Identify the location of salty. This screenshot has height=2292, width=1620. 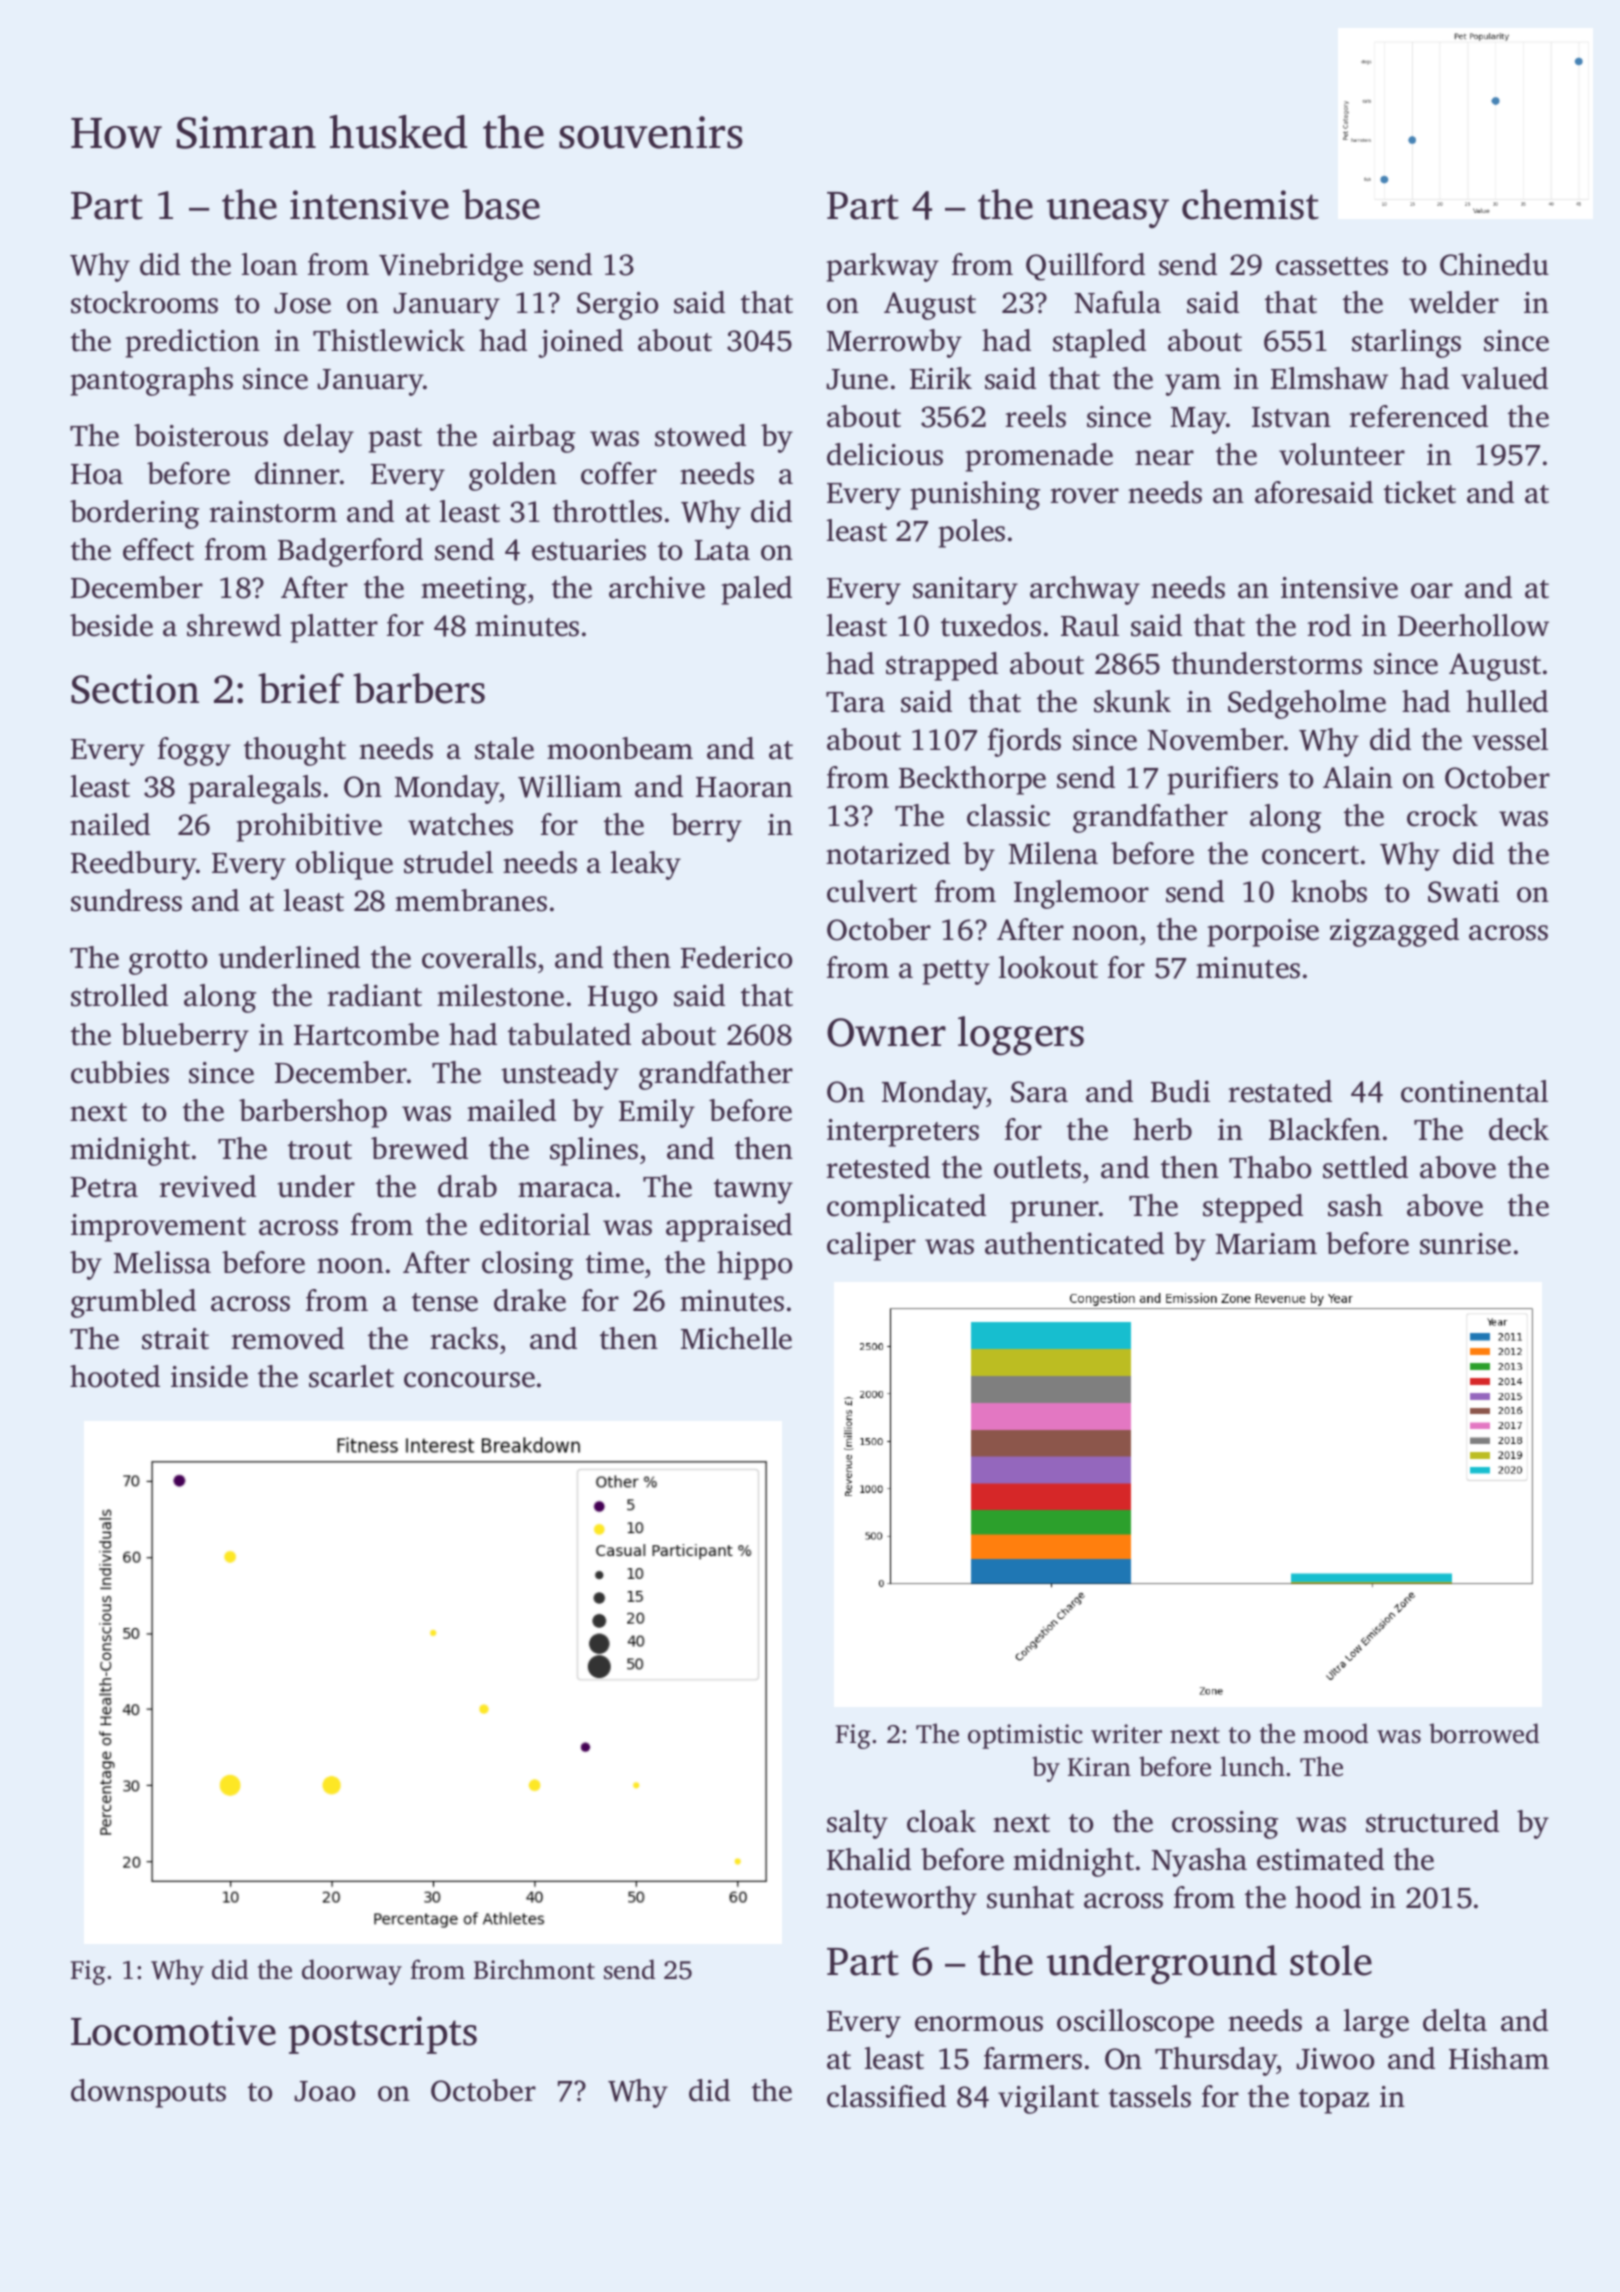
(857, 1824).
